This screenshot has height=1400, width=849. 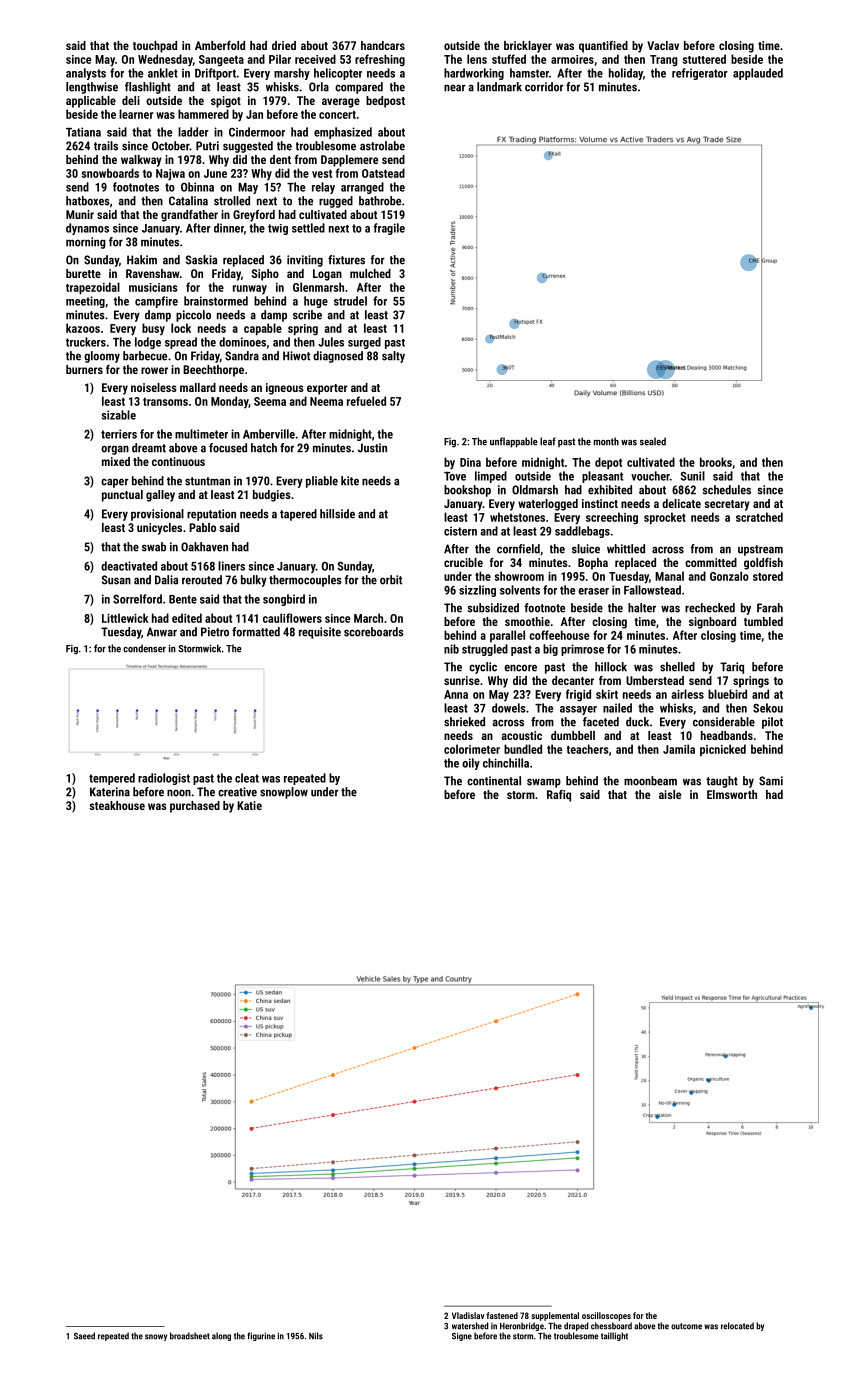 I want to click on duck, so click(x=637, y=722).
